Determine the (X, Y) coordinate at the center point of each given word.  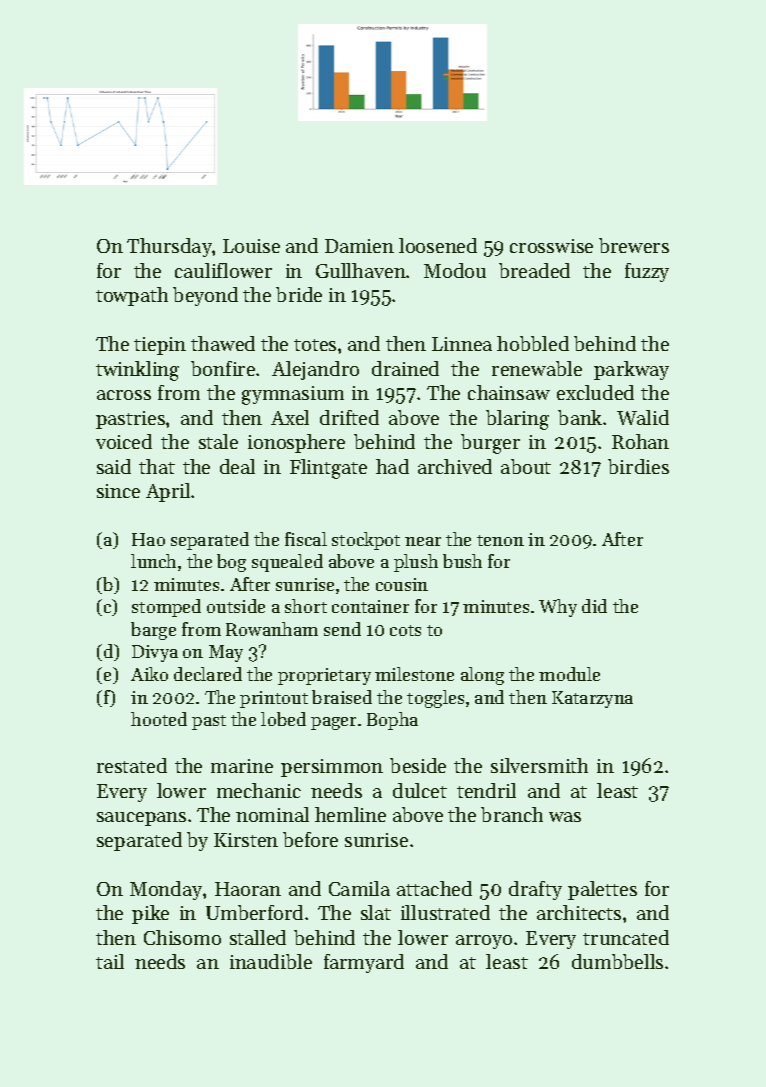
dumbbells (617, 961)
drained (405, 368)
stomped (166, 608)
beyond (205, 296)
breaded (534, 270)
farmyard (364, 963)
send (342, 629)
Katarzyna (592, 699)
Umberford (254, 912)
